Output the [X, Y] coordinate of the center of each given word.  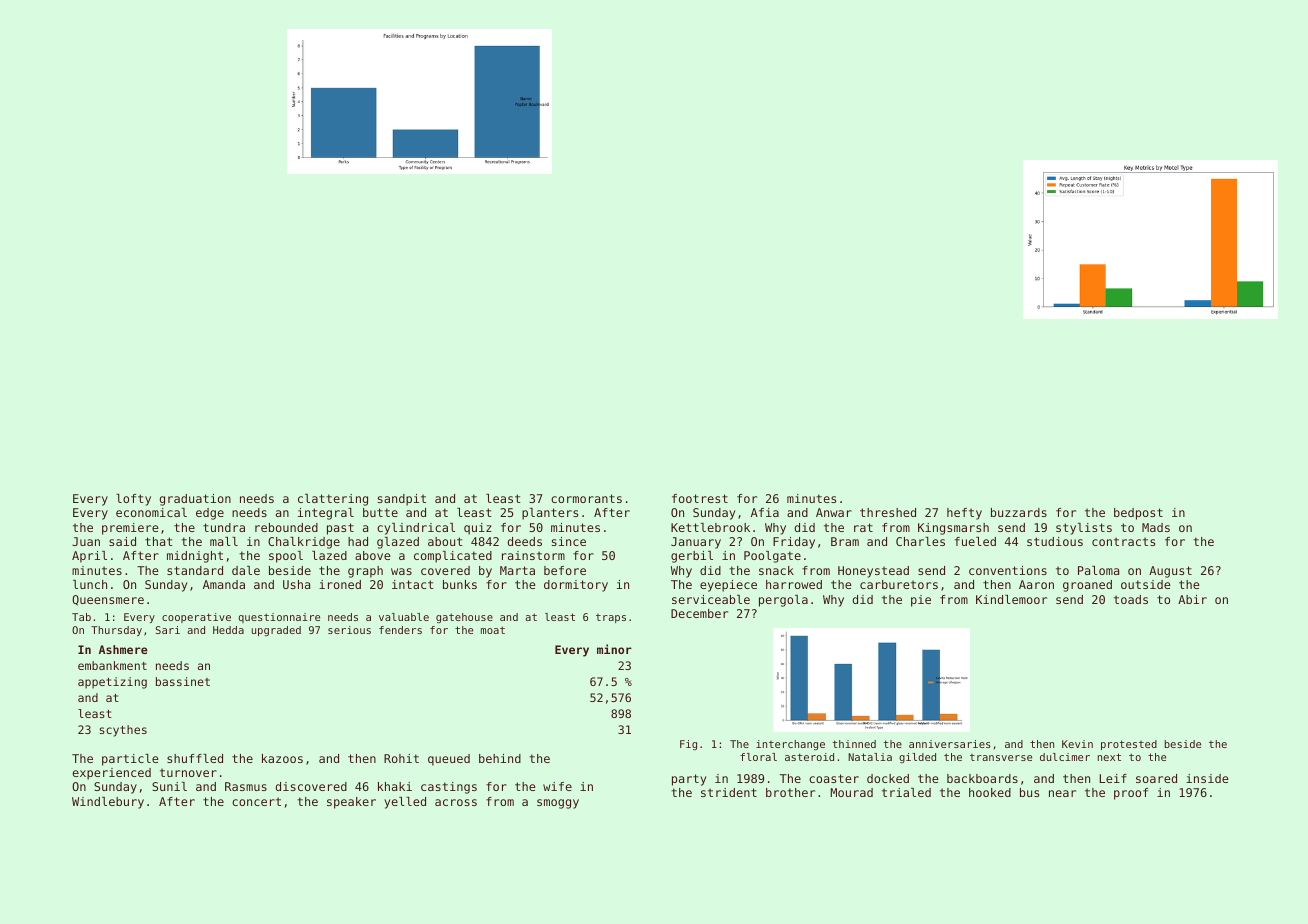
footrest [700, 498]
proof [1131, 794]
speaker [351, 803]
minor [614, 649]
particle [130, 760]
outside [1146, 584]
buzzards [1019, 512]
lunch [90, 584]
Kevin [1077, 744]
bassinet [183, 681]
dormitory [576, 586]
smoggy [558, 804]
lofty [133, 500]
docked [888, 778]
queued [449, 760]
